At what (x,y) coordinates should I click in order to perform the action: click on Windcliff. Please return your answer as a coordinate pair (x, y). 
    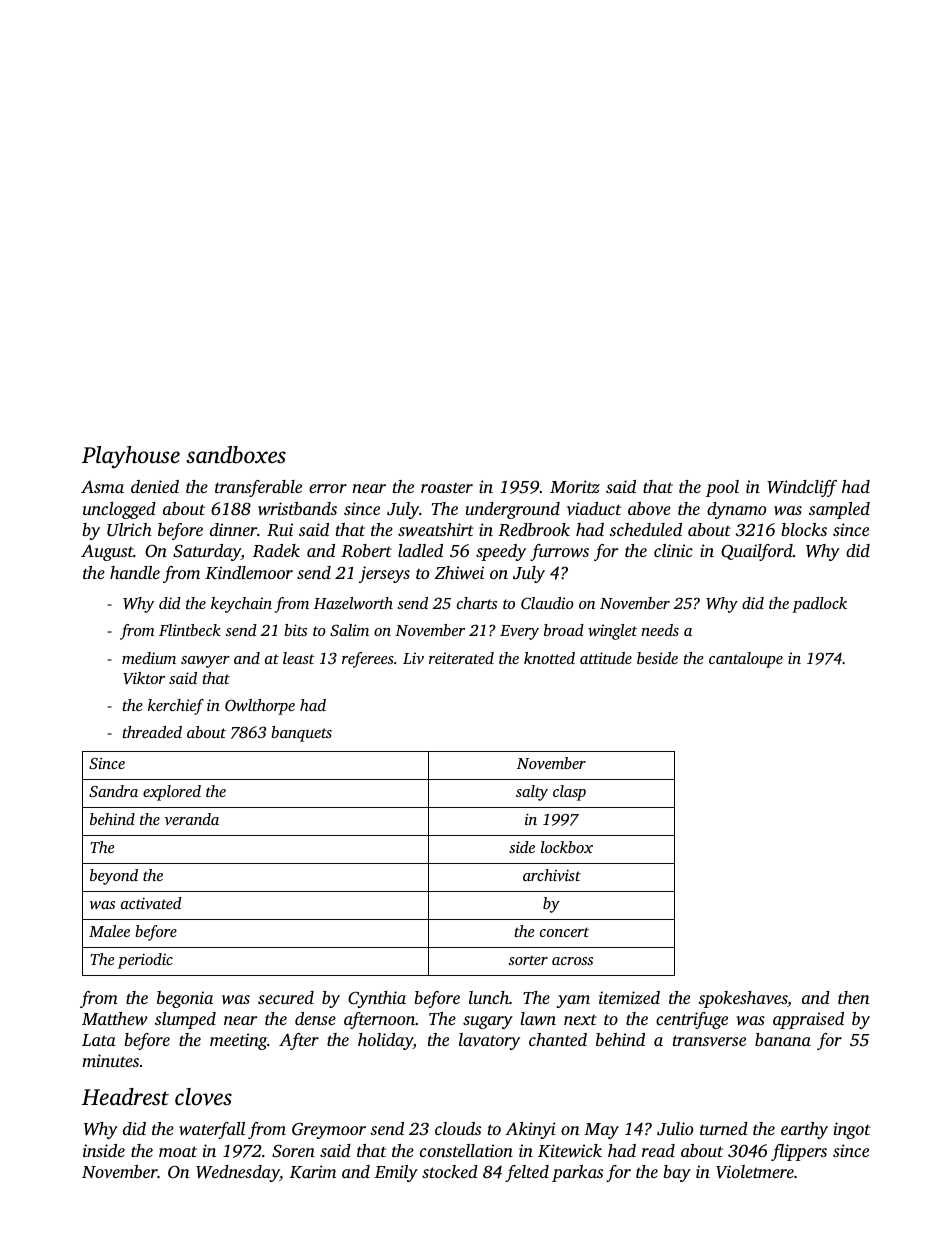
    Looking at the image, I should click on (802, 488).
